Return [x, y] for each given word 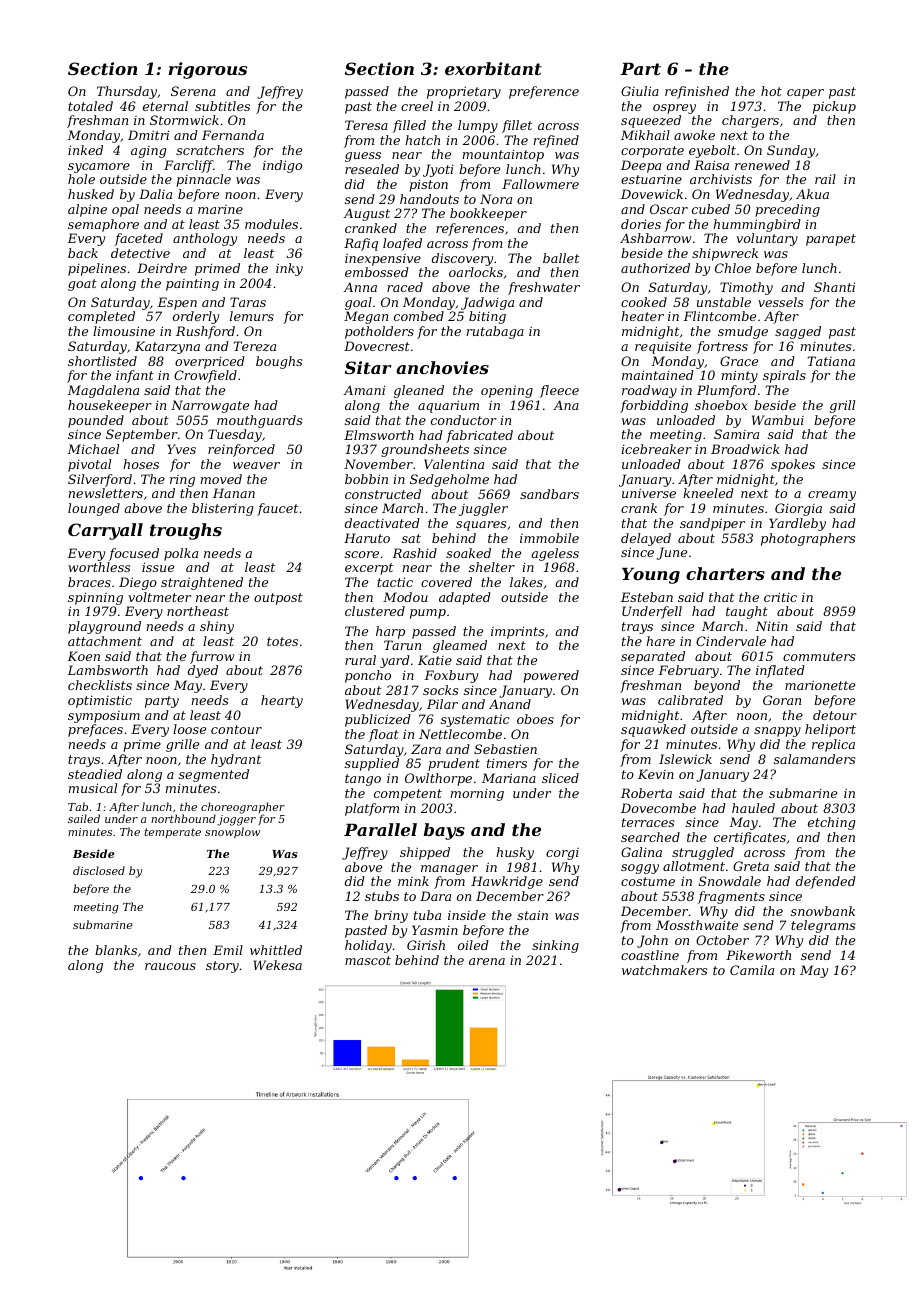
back [83, 253]
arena [487, 961]
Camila [752, 970]
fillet [517, 126]
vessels [780, 302]
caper [805, 94]
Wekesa [278, 965]
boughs [279, 362]
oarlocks [476, 272]
